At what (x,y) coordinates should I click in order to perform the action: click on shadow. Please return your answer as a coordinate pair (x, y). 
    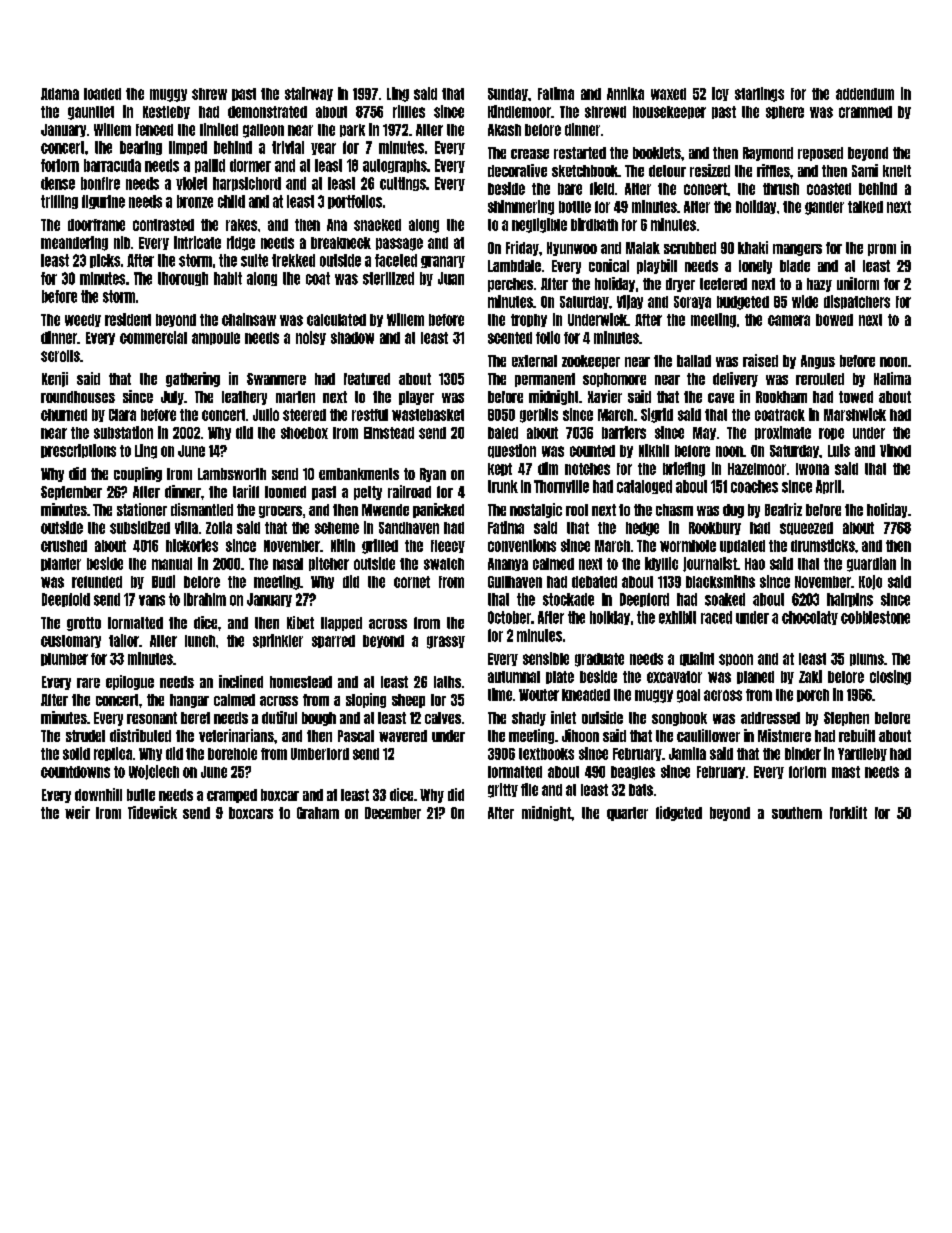
    Looking at the image, I should click on (352, 338).
